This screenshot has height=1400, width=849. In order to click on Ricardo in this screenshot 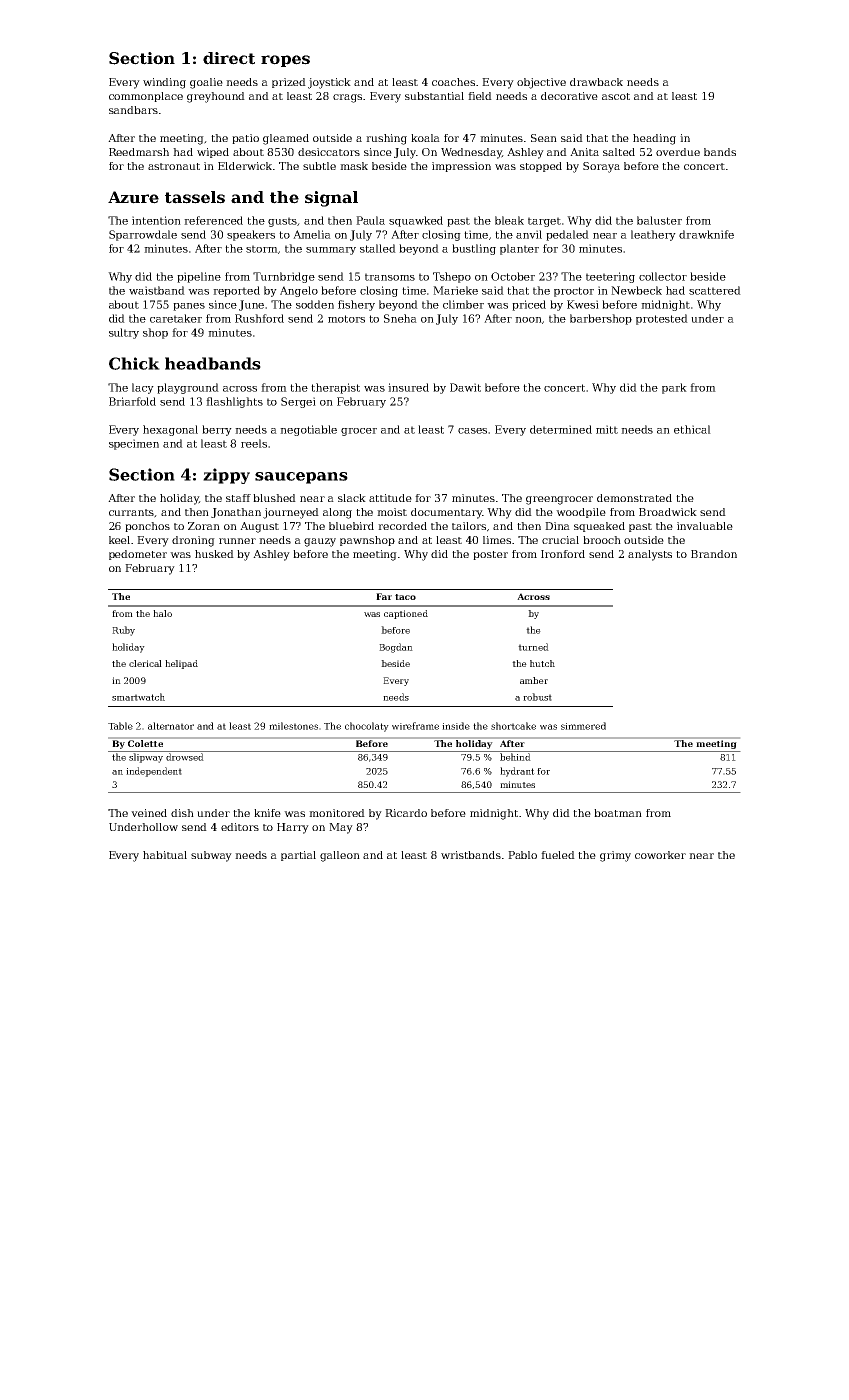, I will do `click(406, 813)`.
